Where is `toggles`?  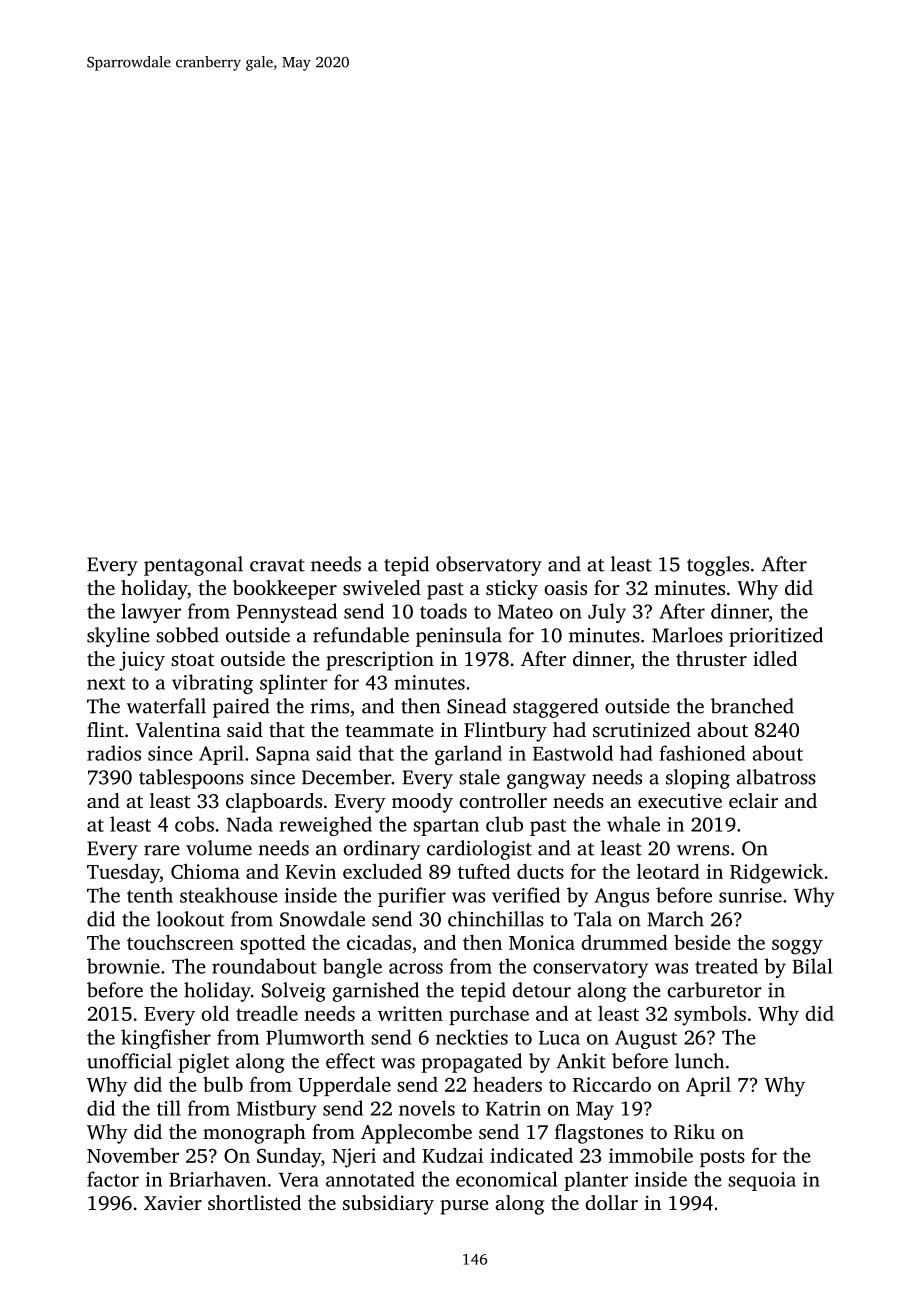 toggles is located at coordinates (718, 566).
